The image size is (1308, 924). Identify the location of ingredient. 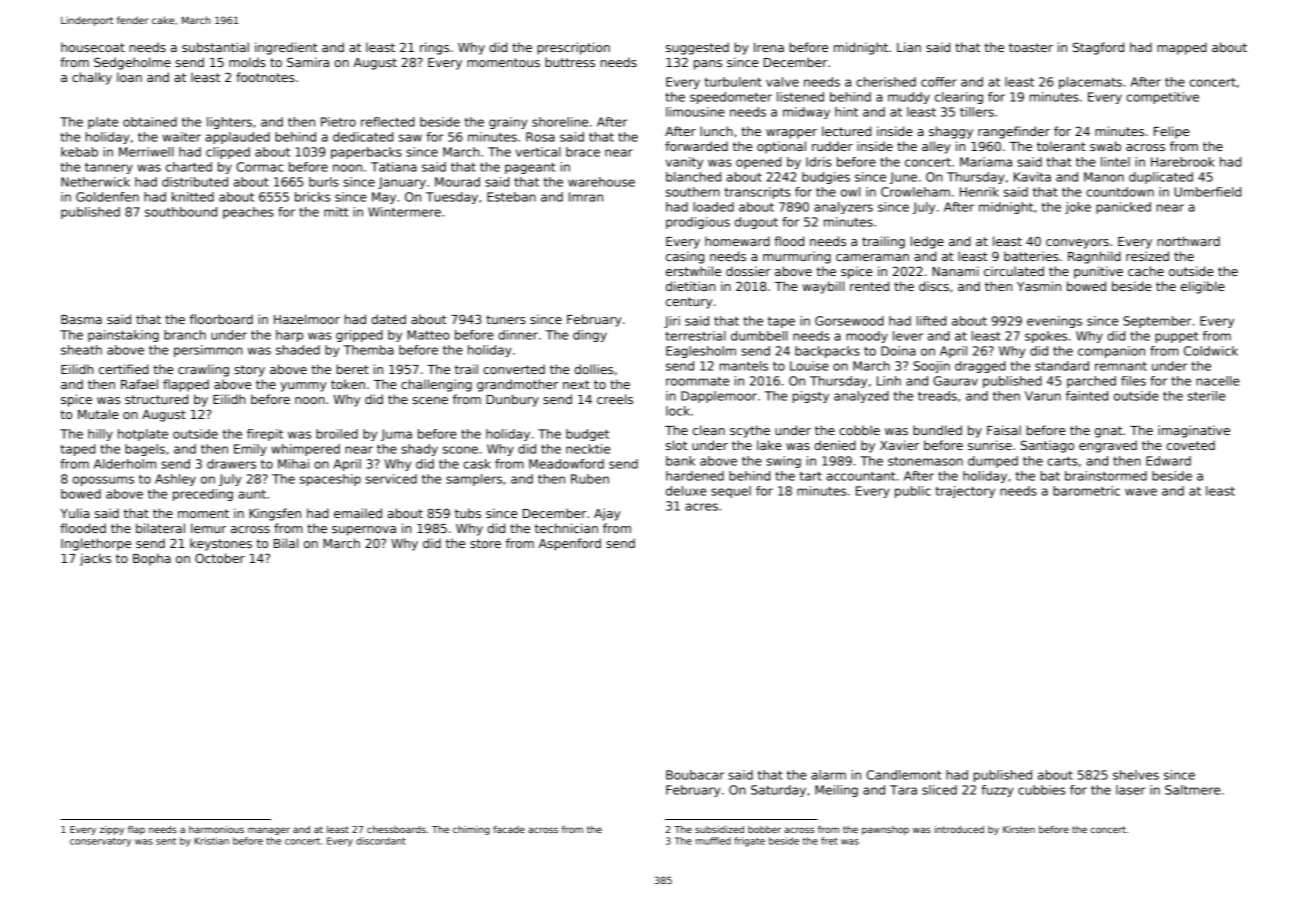
(286, 48).
